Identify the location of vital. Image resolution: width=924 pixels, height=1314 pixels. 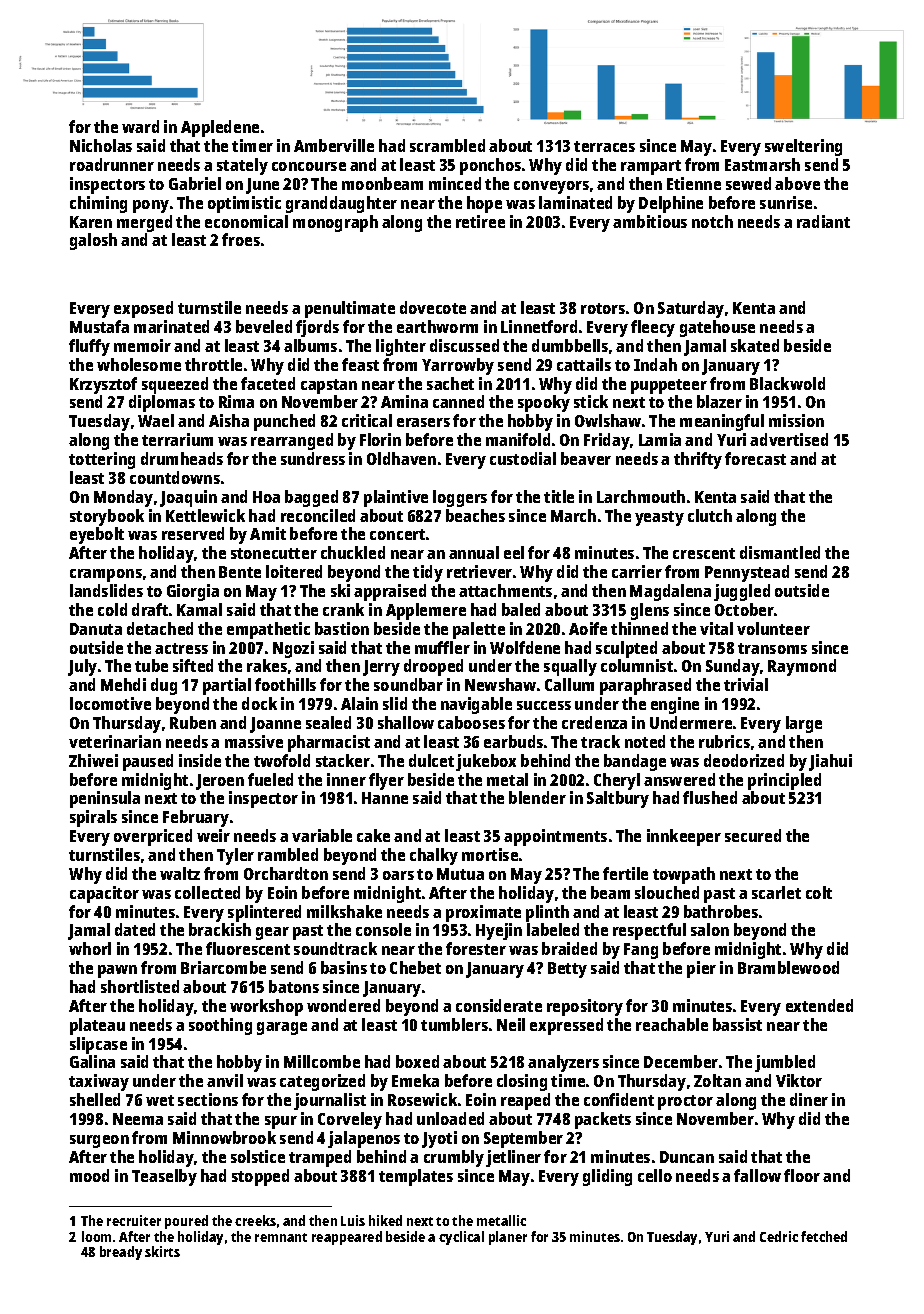
(716, 628).
